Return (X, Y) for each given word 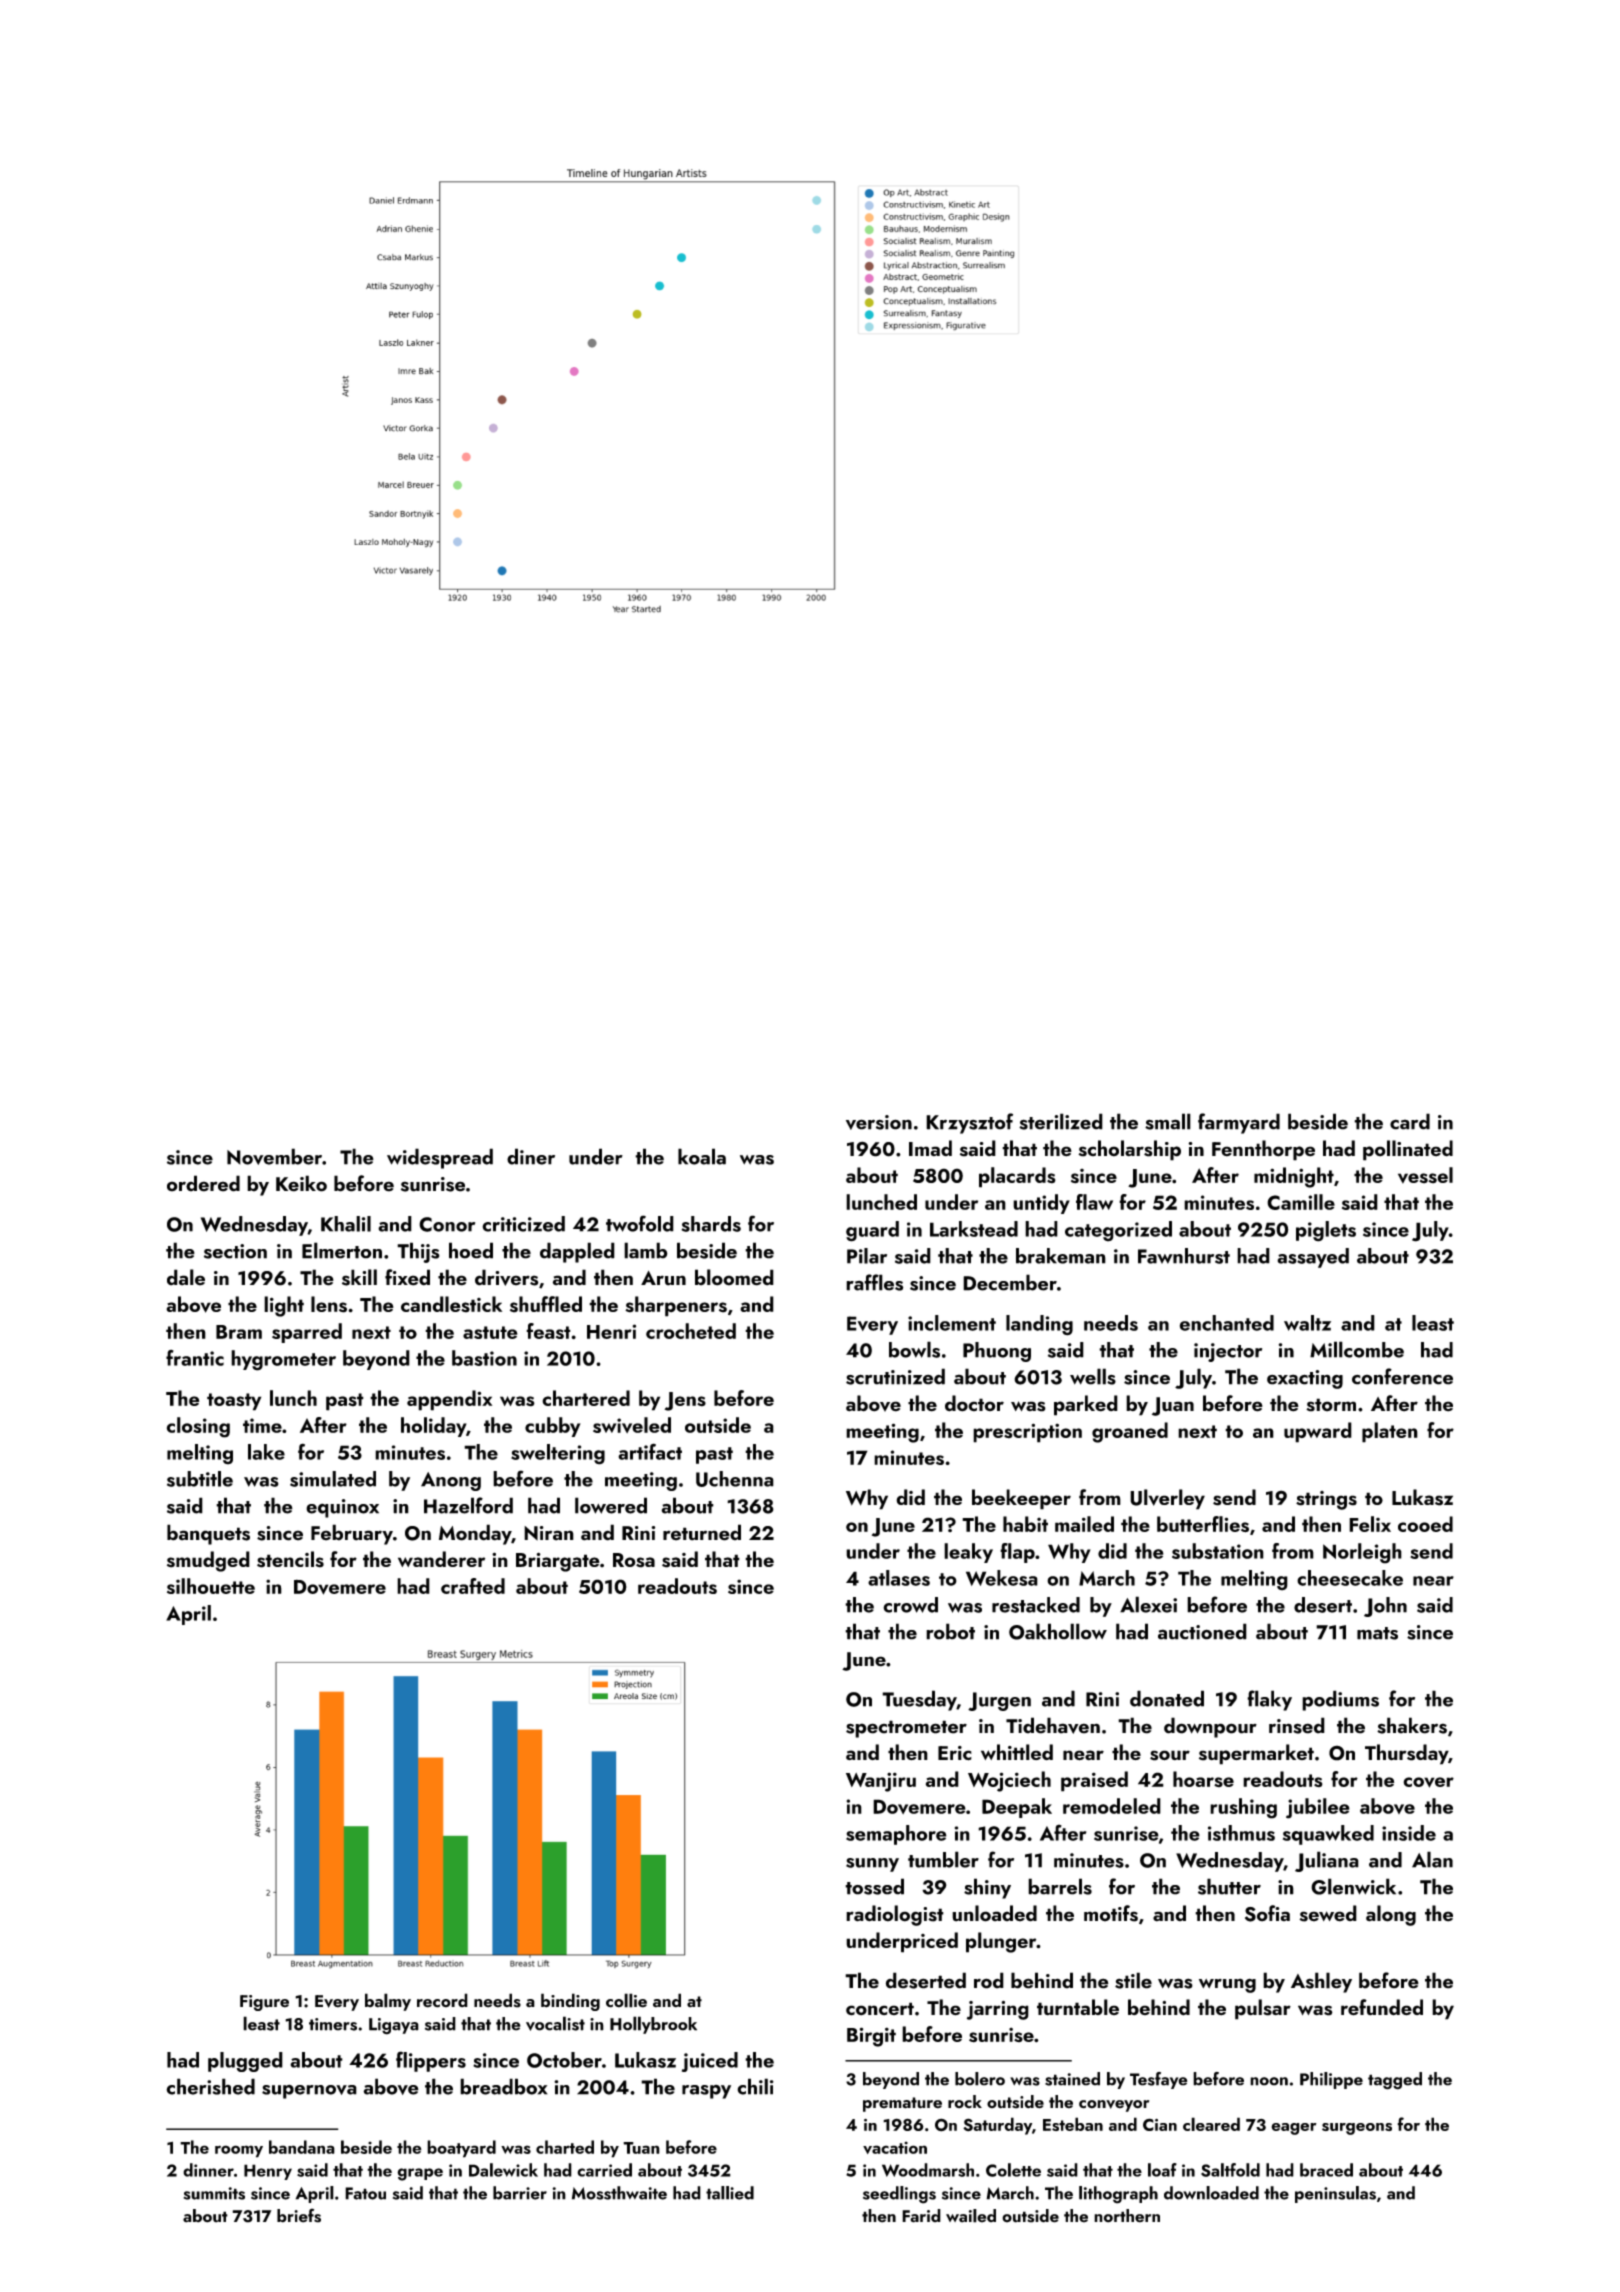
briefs (299, 2215)
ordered (203, 1183)
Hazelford (468, 1505)
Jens (685, 1401)
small (1168, 1121)
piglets (1326, 1231)
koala (702, 1156)
